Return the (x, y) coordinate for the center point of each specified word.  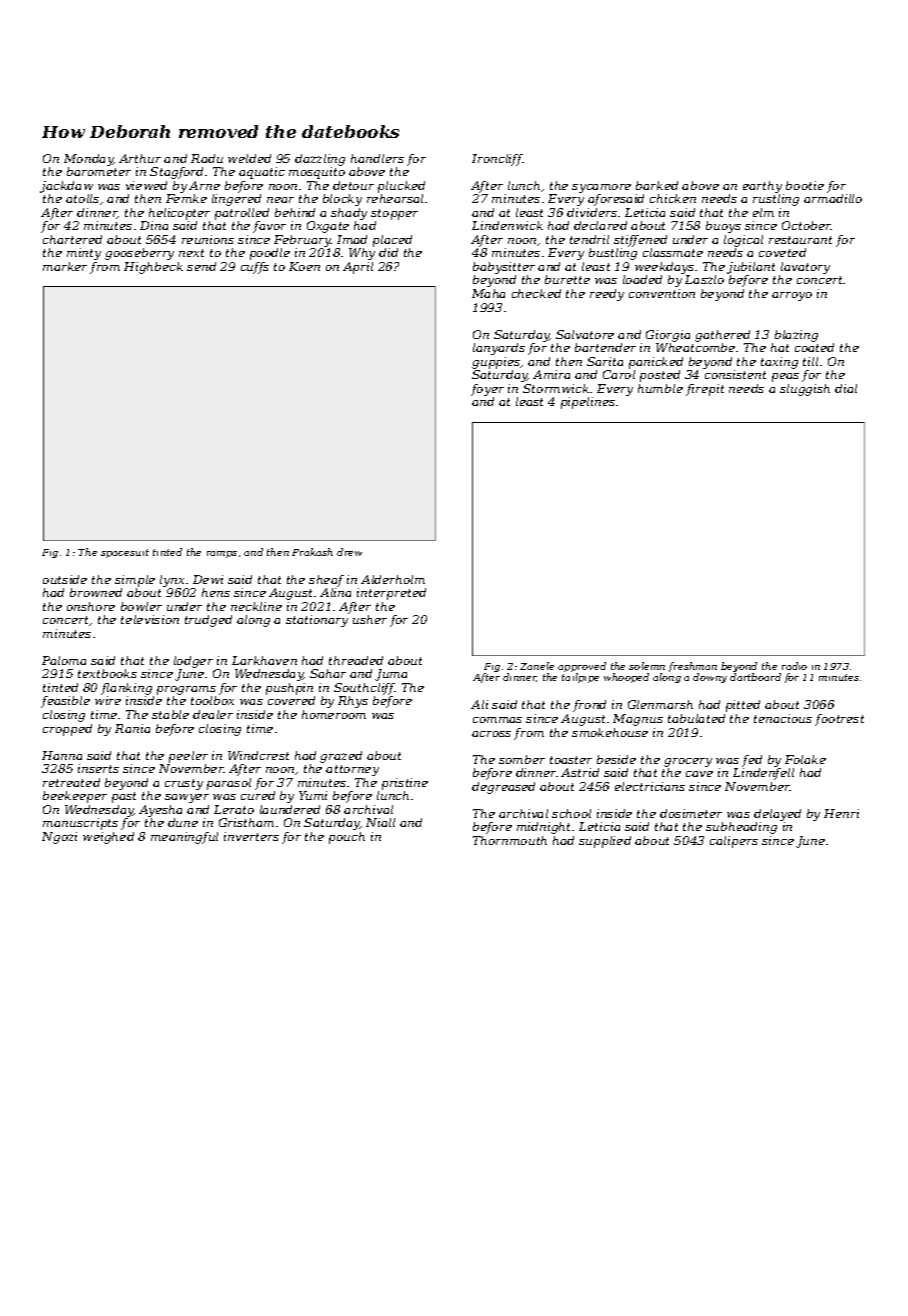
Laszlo (704, 279)
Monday (88, 160)
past (124, 797)
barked (657, 185)
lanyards (499, 349)
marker (65, 266)
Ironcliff (497, 160)
